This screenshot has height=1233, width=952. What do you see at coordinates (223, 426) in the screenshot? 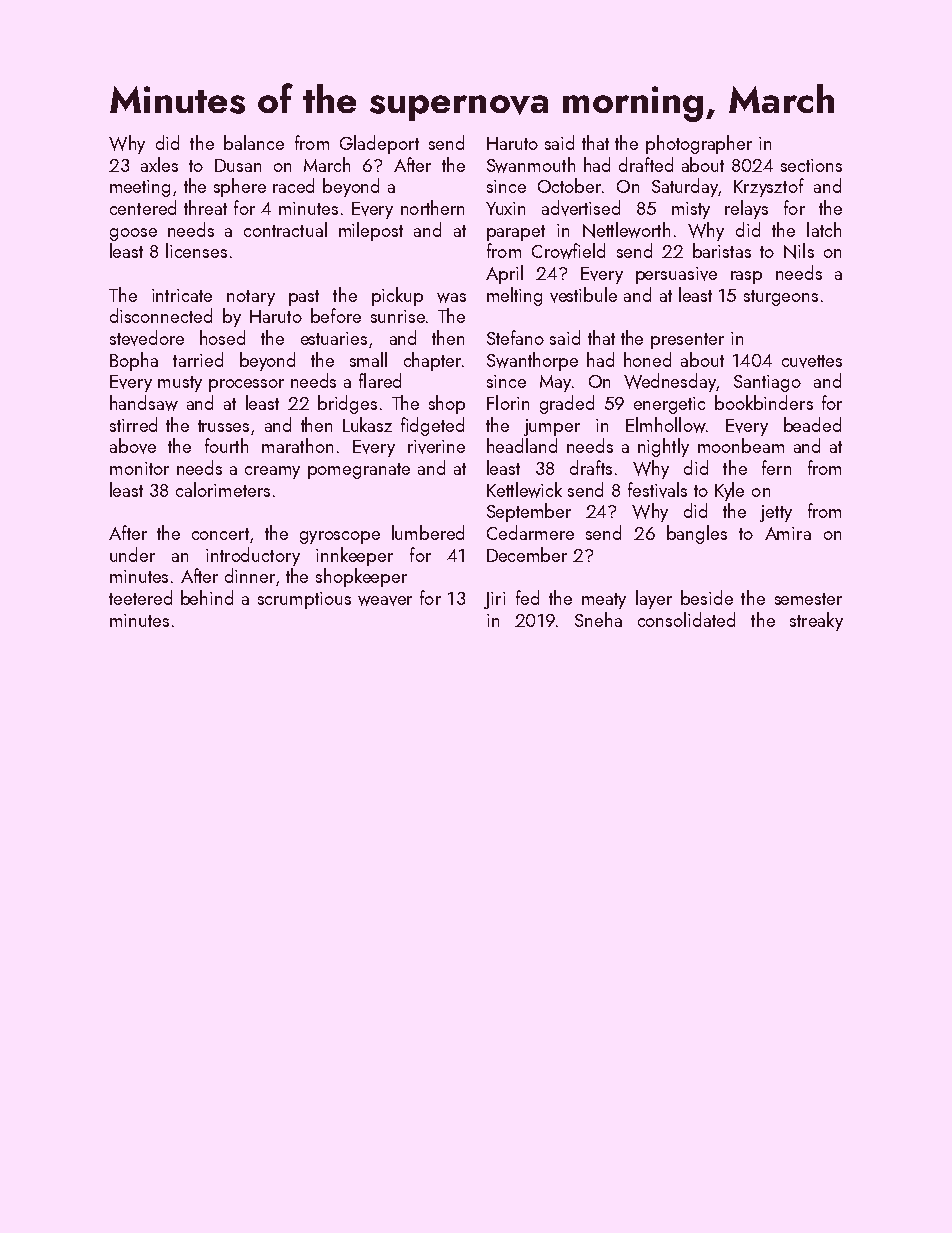
I see `trusses` at bounding box center [223, 426].
